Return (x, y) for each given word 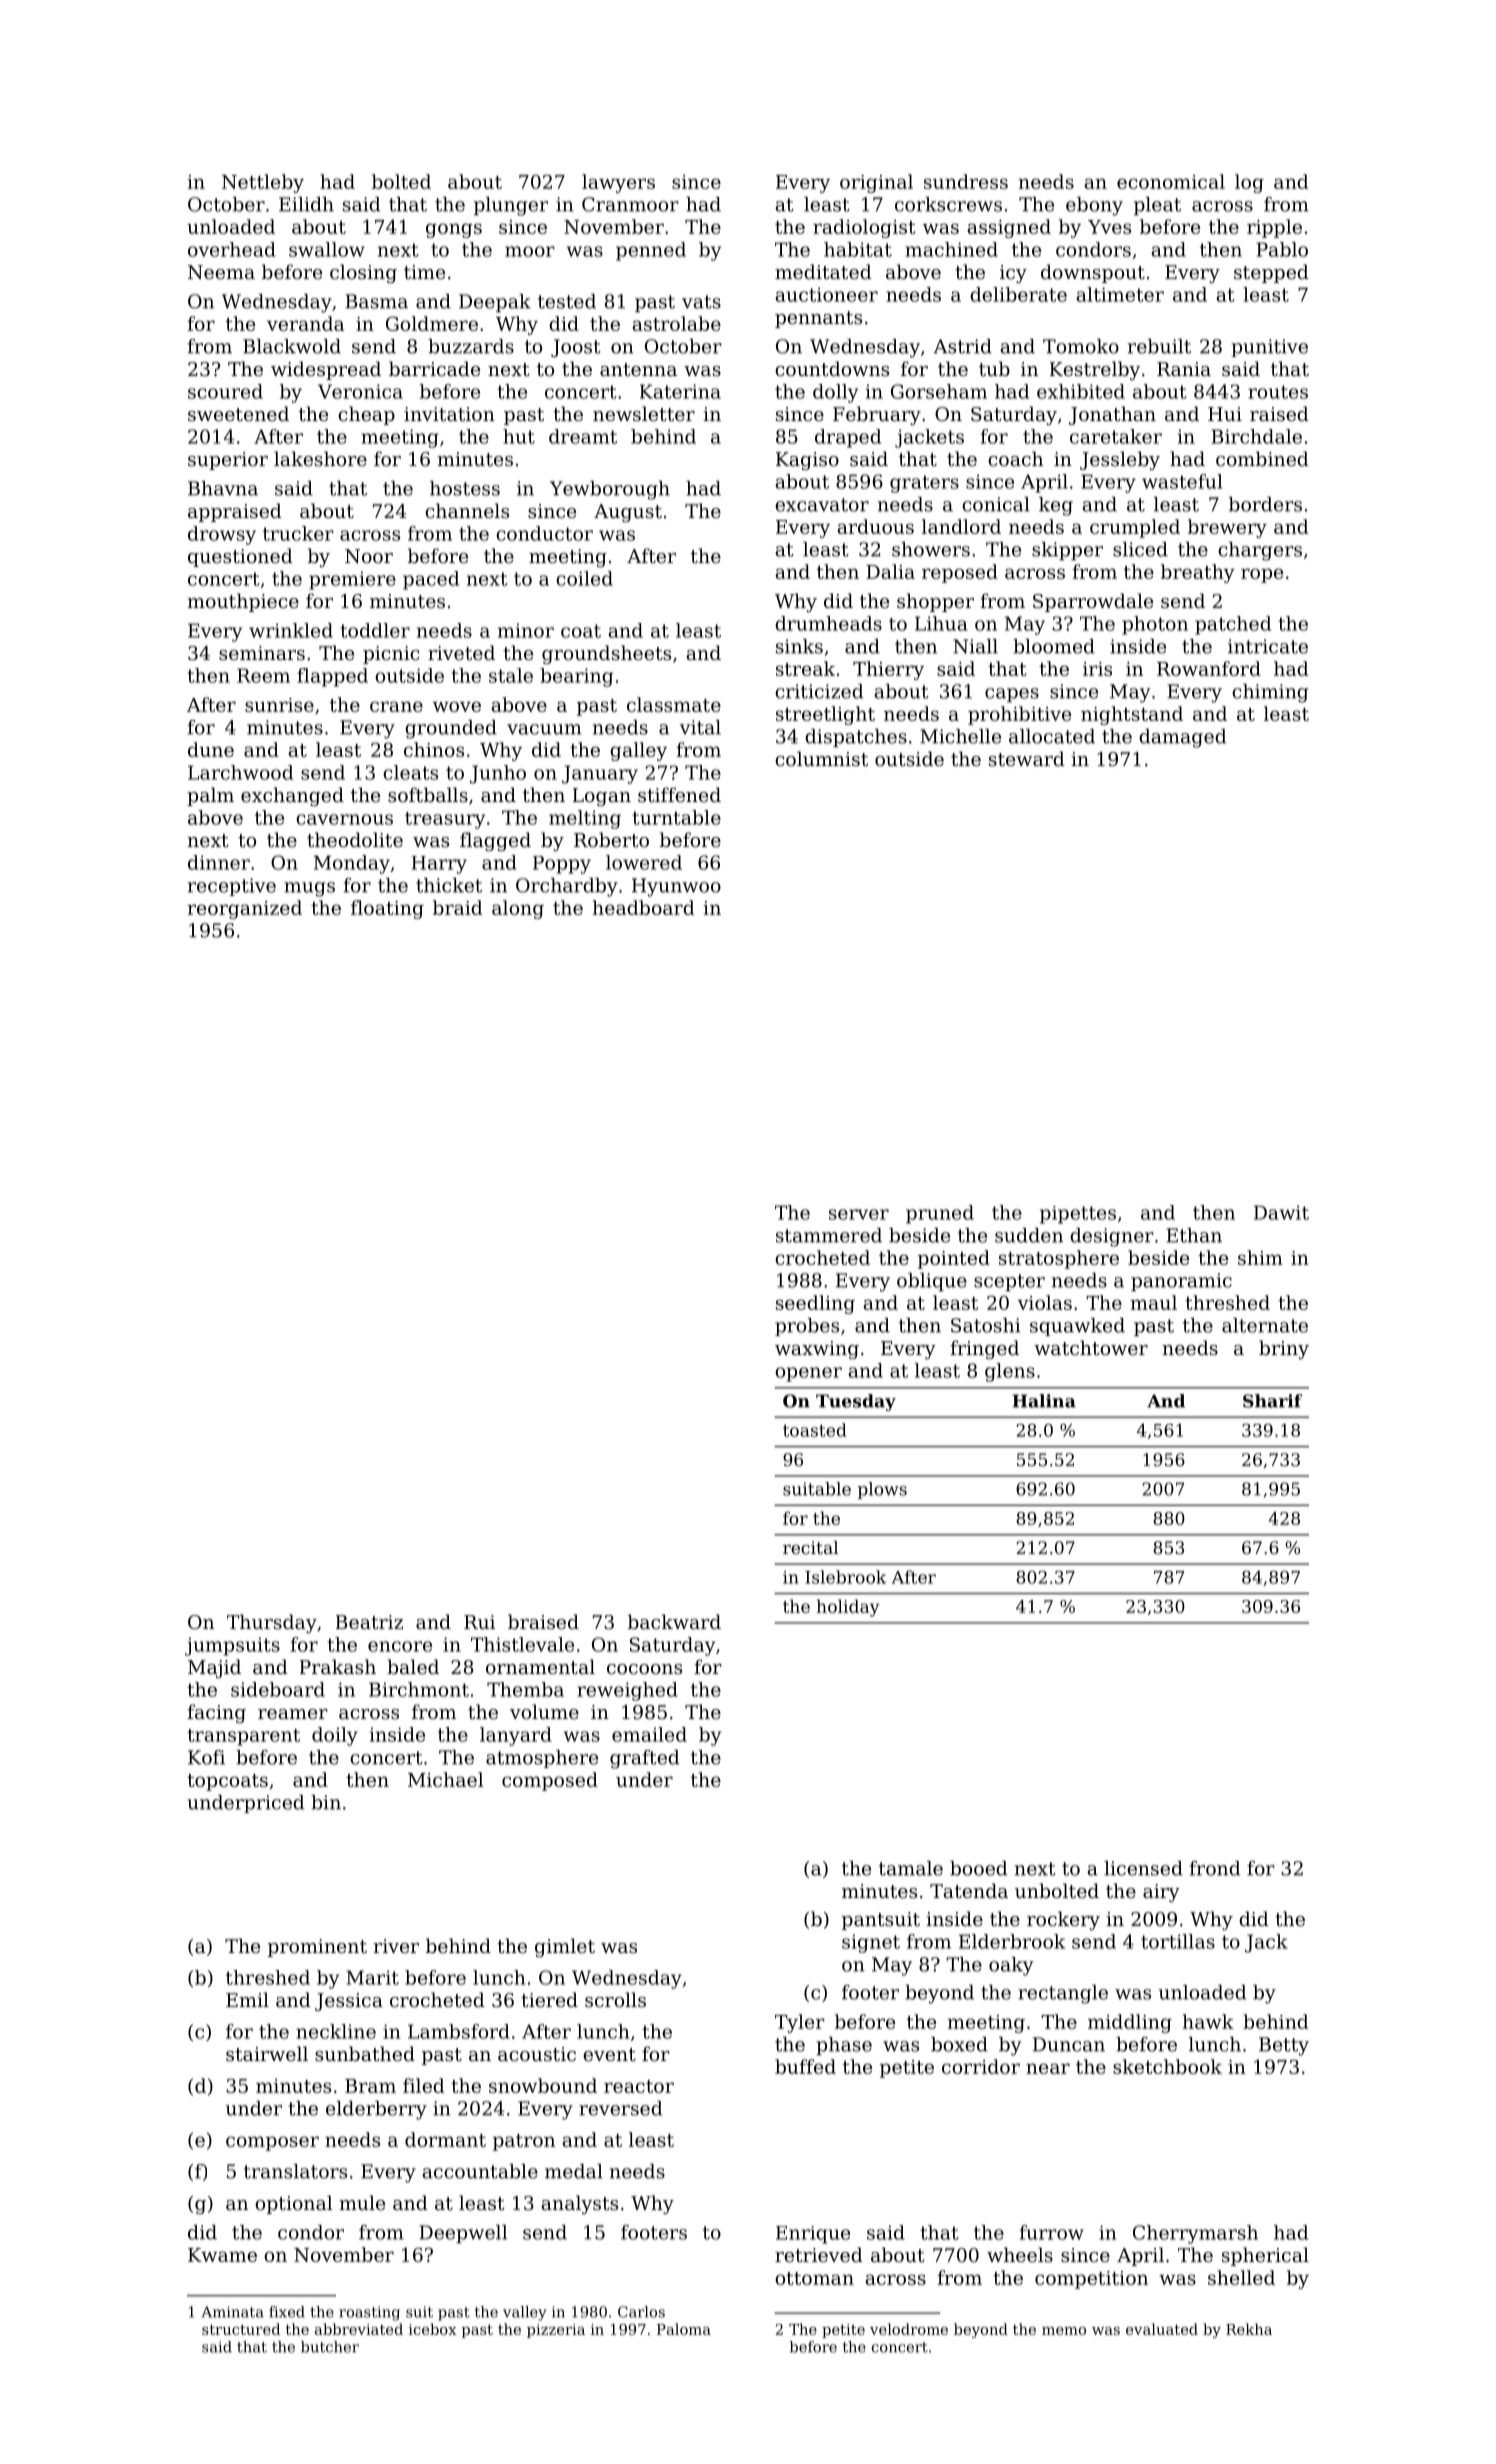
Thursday (272, 1623)
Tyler (800, 2023)
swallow (327, 249)
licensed (1143, 1868)
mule (362, 2202)
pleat (1157, 206)
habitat (858, 249)
